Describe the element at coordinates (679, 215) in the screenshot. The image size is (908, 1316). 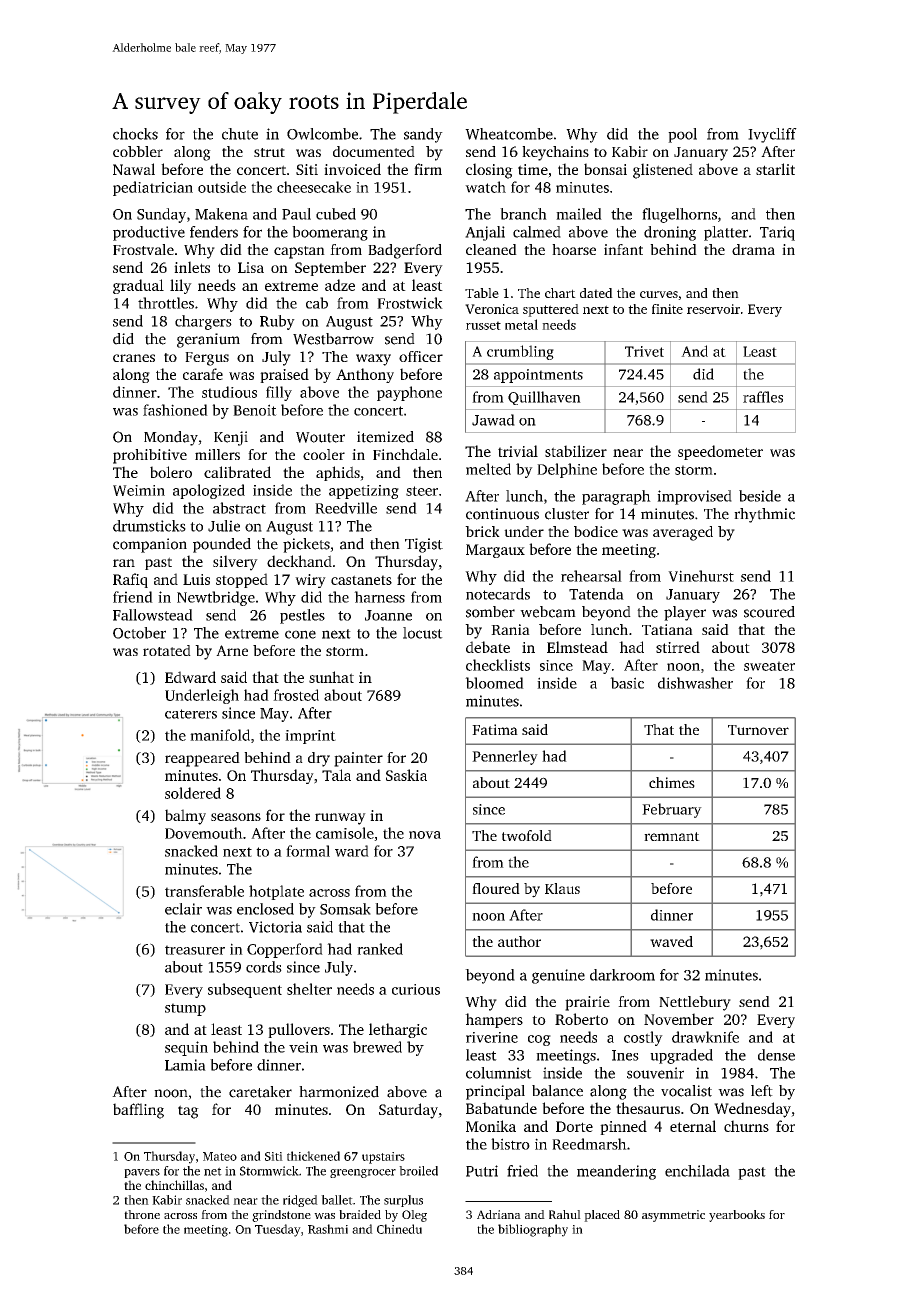
I see `flugelhorns` at that location.
